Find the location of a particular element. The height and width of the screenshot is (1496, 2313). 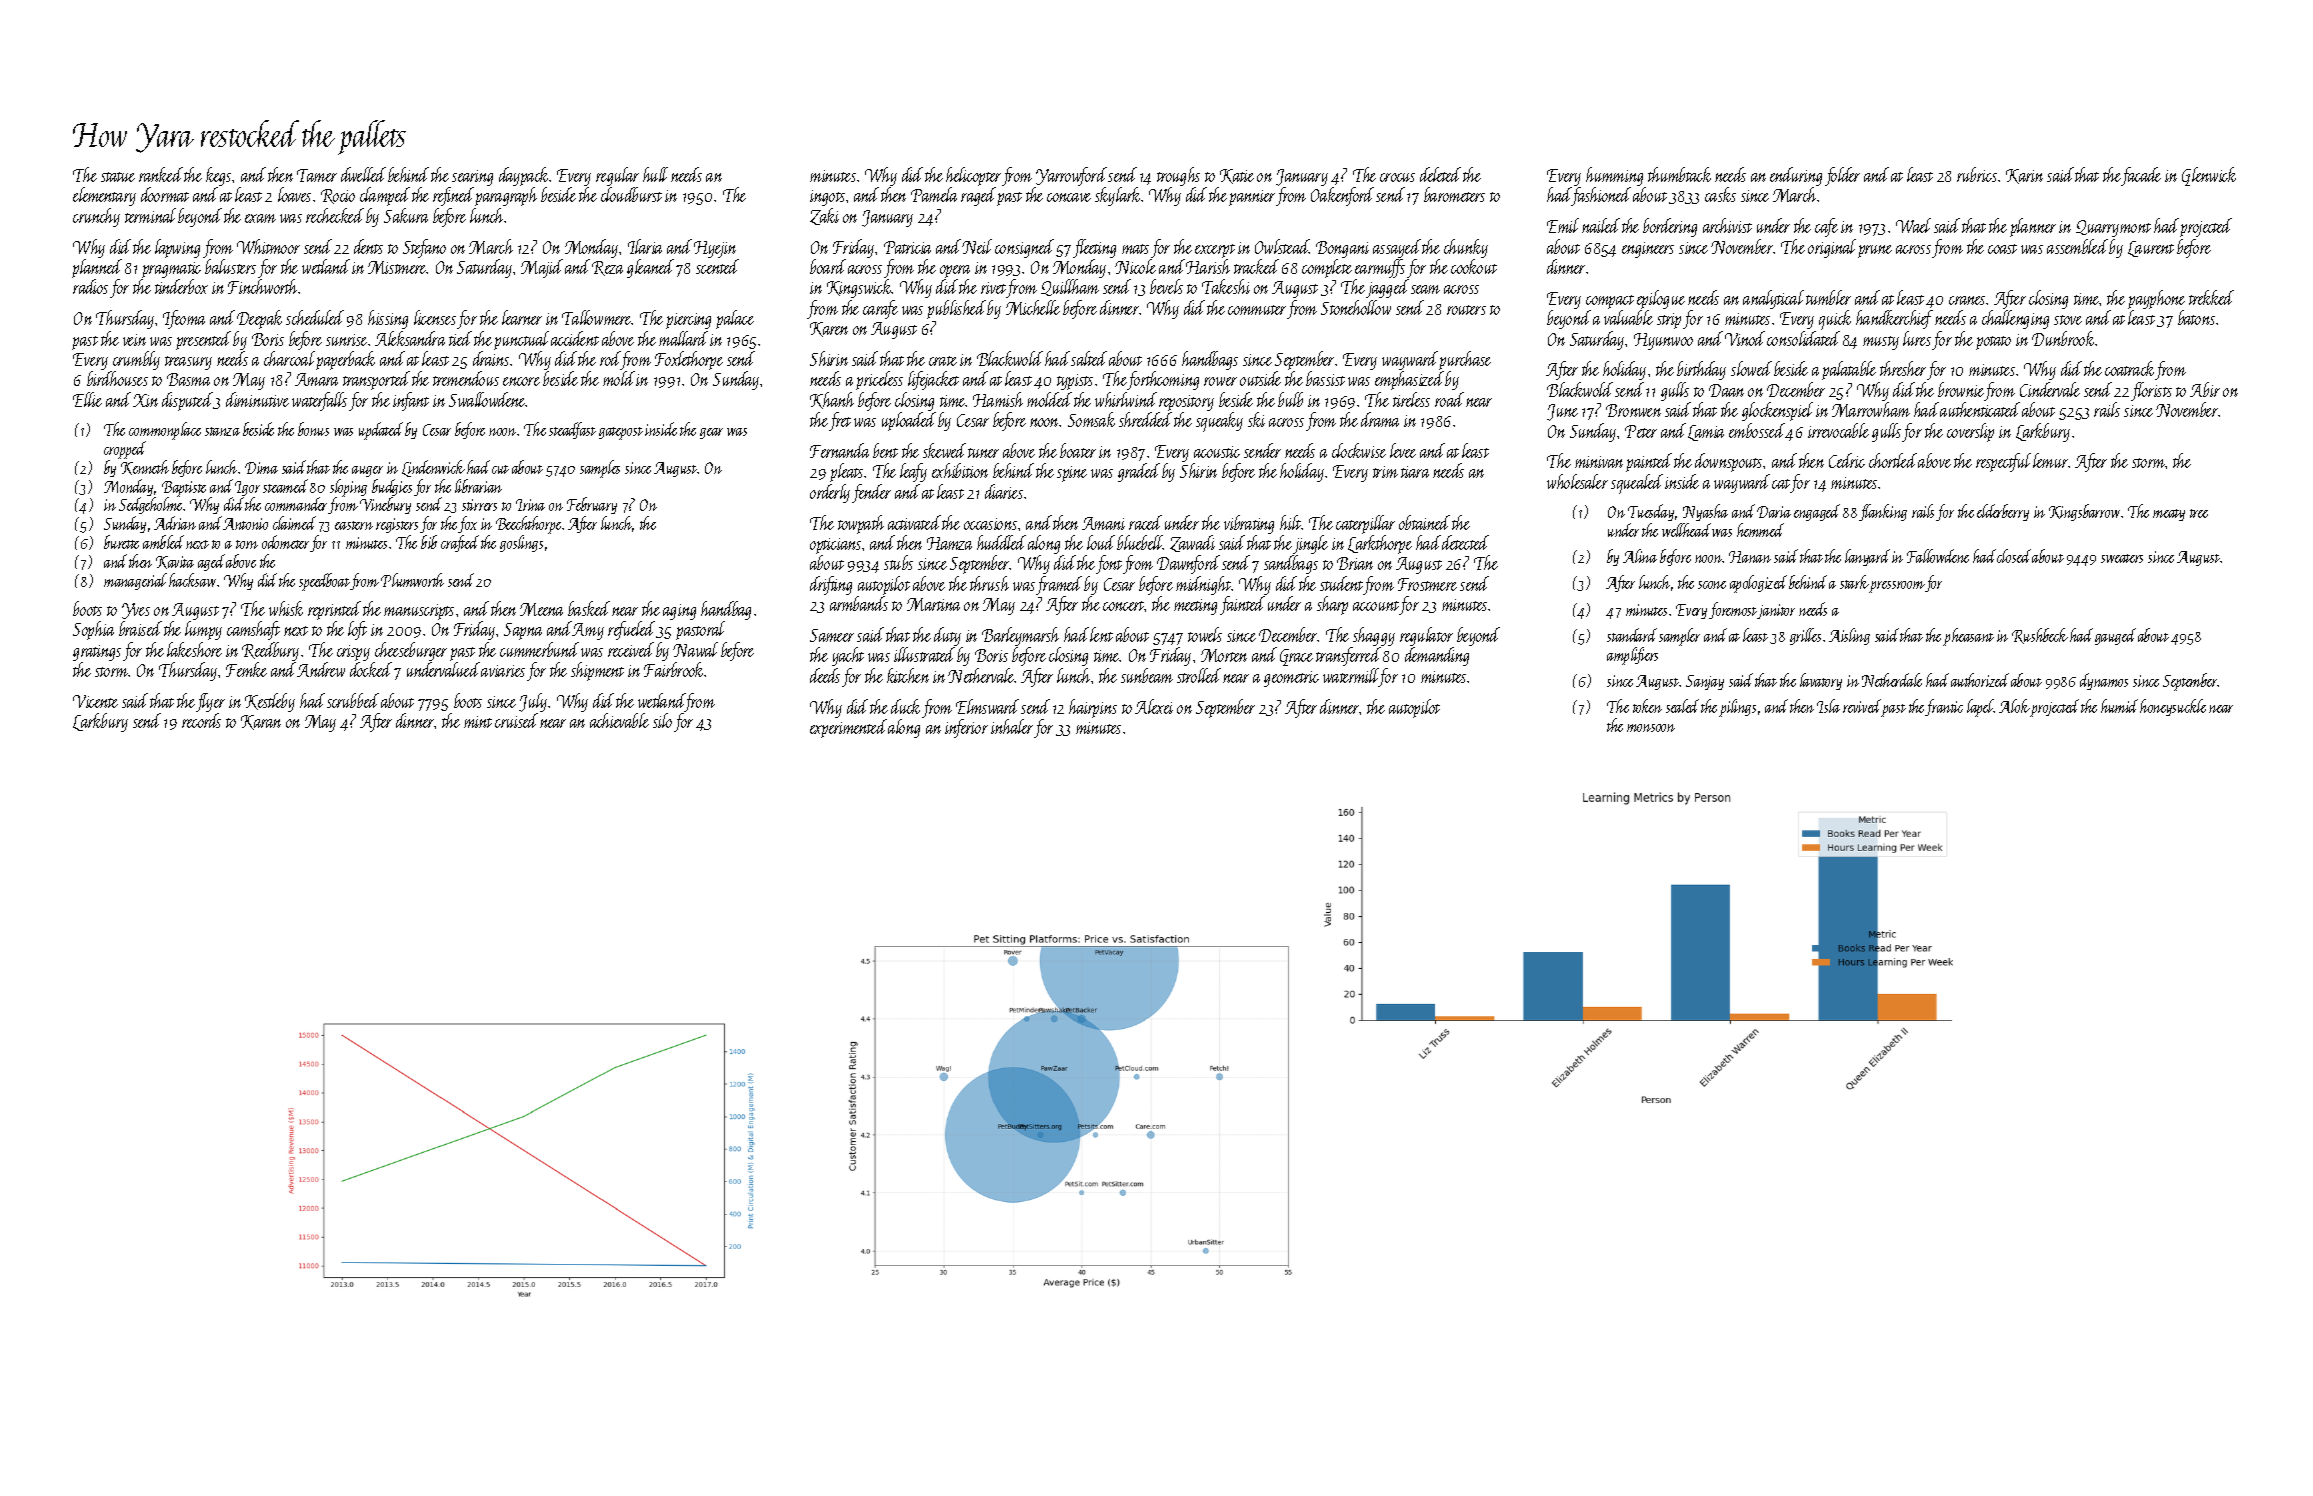

trekked is located at coordinates (2211, 297).
